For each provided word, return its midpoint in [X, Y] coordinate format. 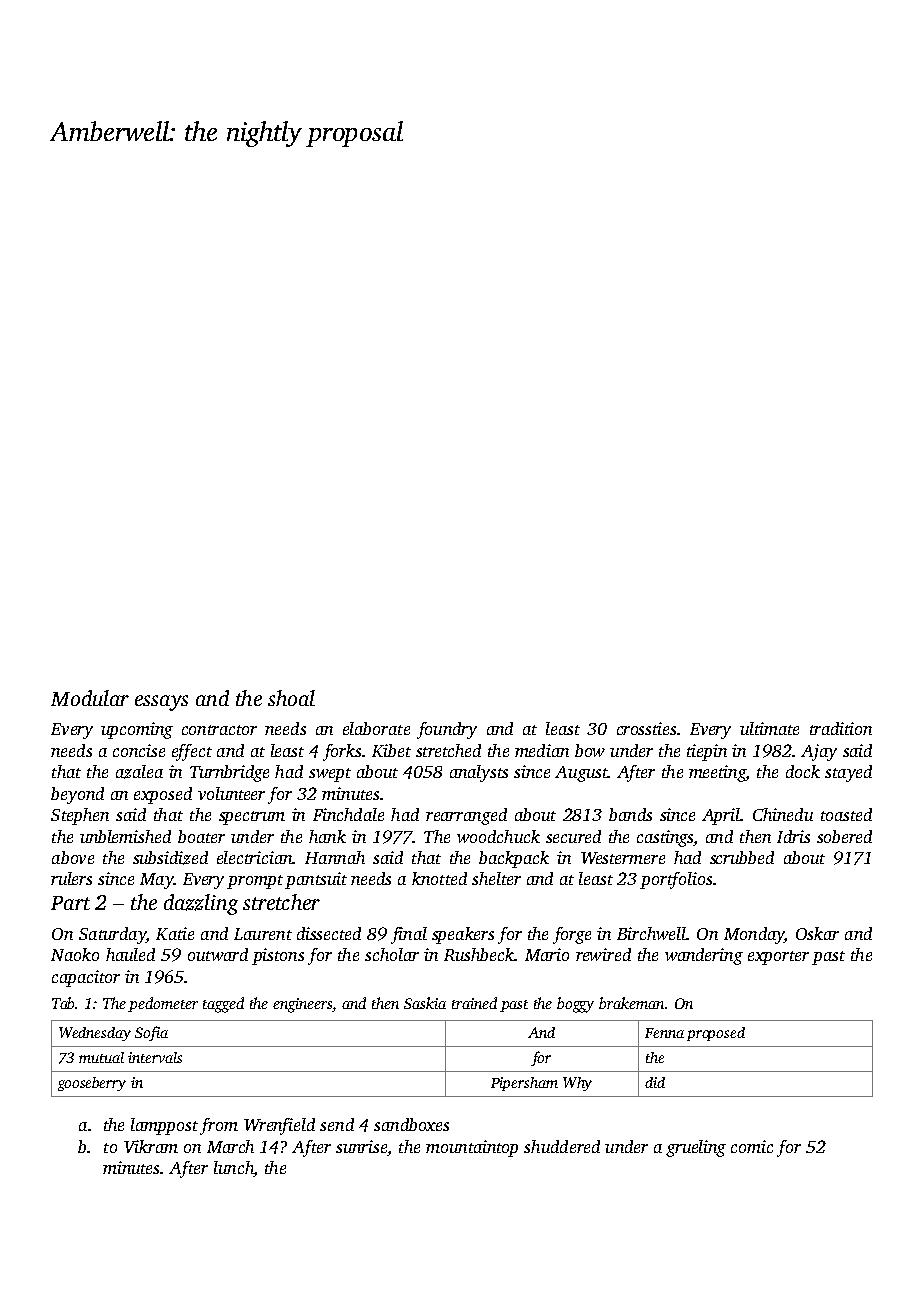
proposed [716, 1034]
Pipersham [524, 1084]
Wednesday [95, 1034]
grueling [696, 1148]
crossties [646, 728]
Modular [90, 698]
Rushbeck [479, 954]
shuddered [562, 1146]
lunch [233, 1167]
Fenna [664, 1033]
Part [70, 903]
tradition [841, 728]
